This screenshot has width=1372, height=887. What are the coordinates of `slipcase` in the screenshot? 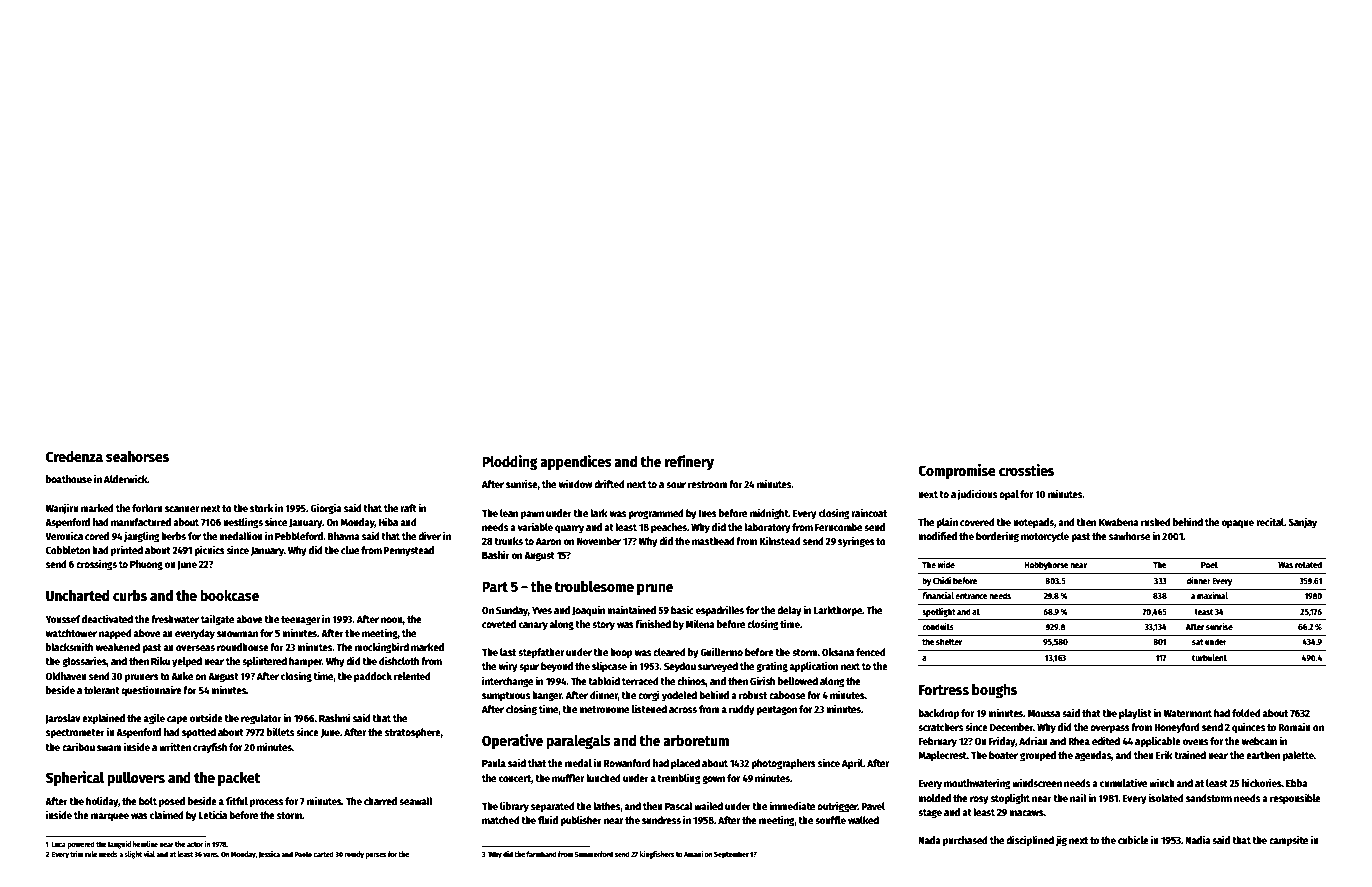 It's located at (609, 666).
